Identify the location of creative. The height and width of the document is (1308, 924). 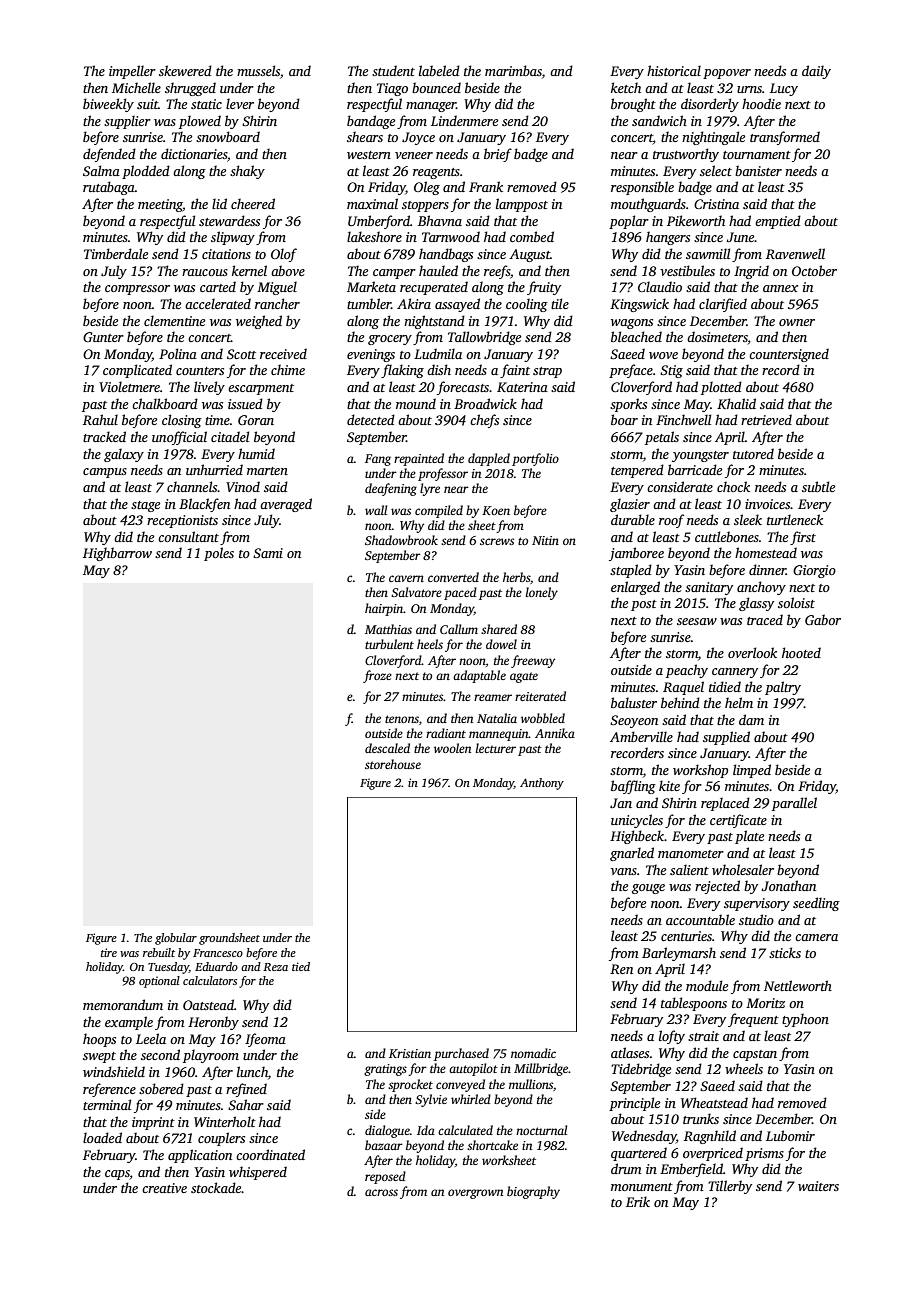
(164, 1188).
